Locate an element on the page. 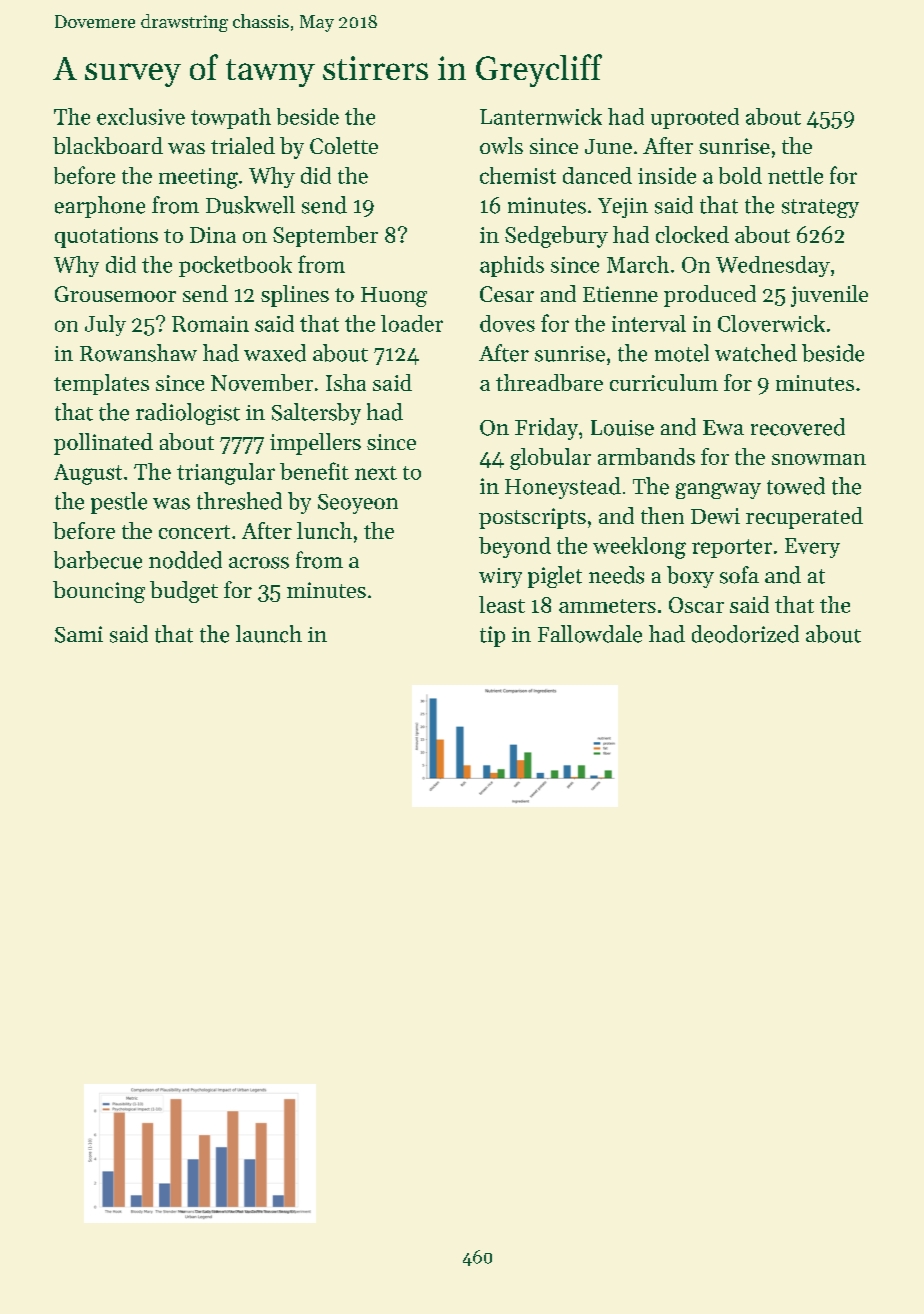  Romain is located at coordinates (210, 324).
